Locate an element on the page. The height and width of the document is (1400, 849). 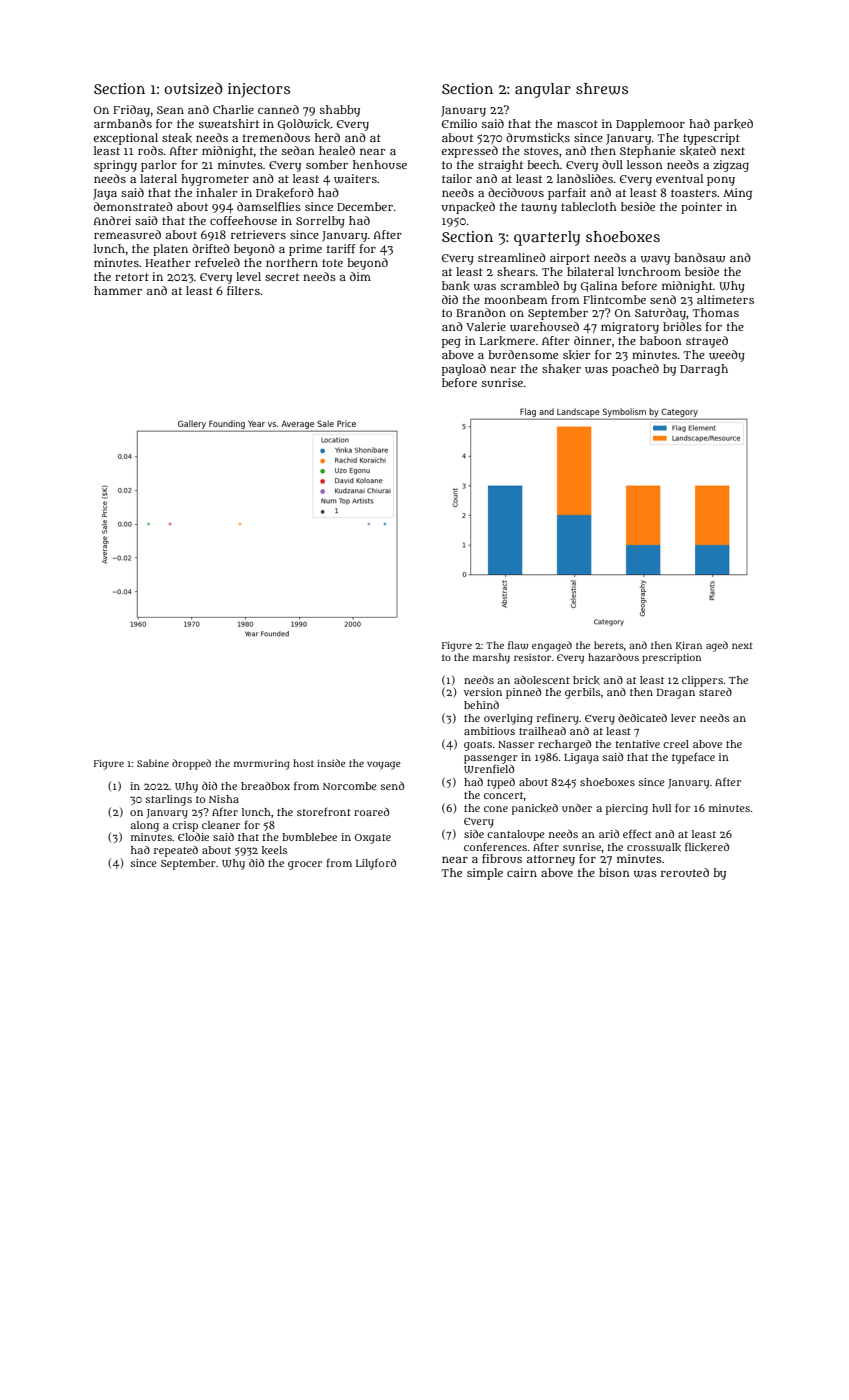
bank is located at coordinates (456, 286).
